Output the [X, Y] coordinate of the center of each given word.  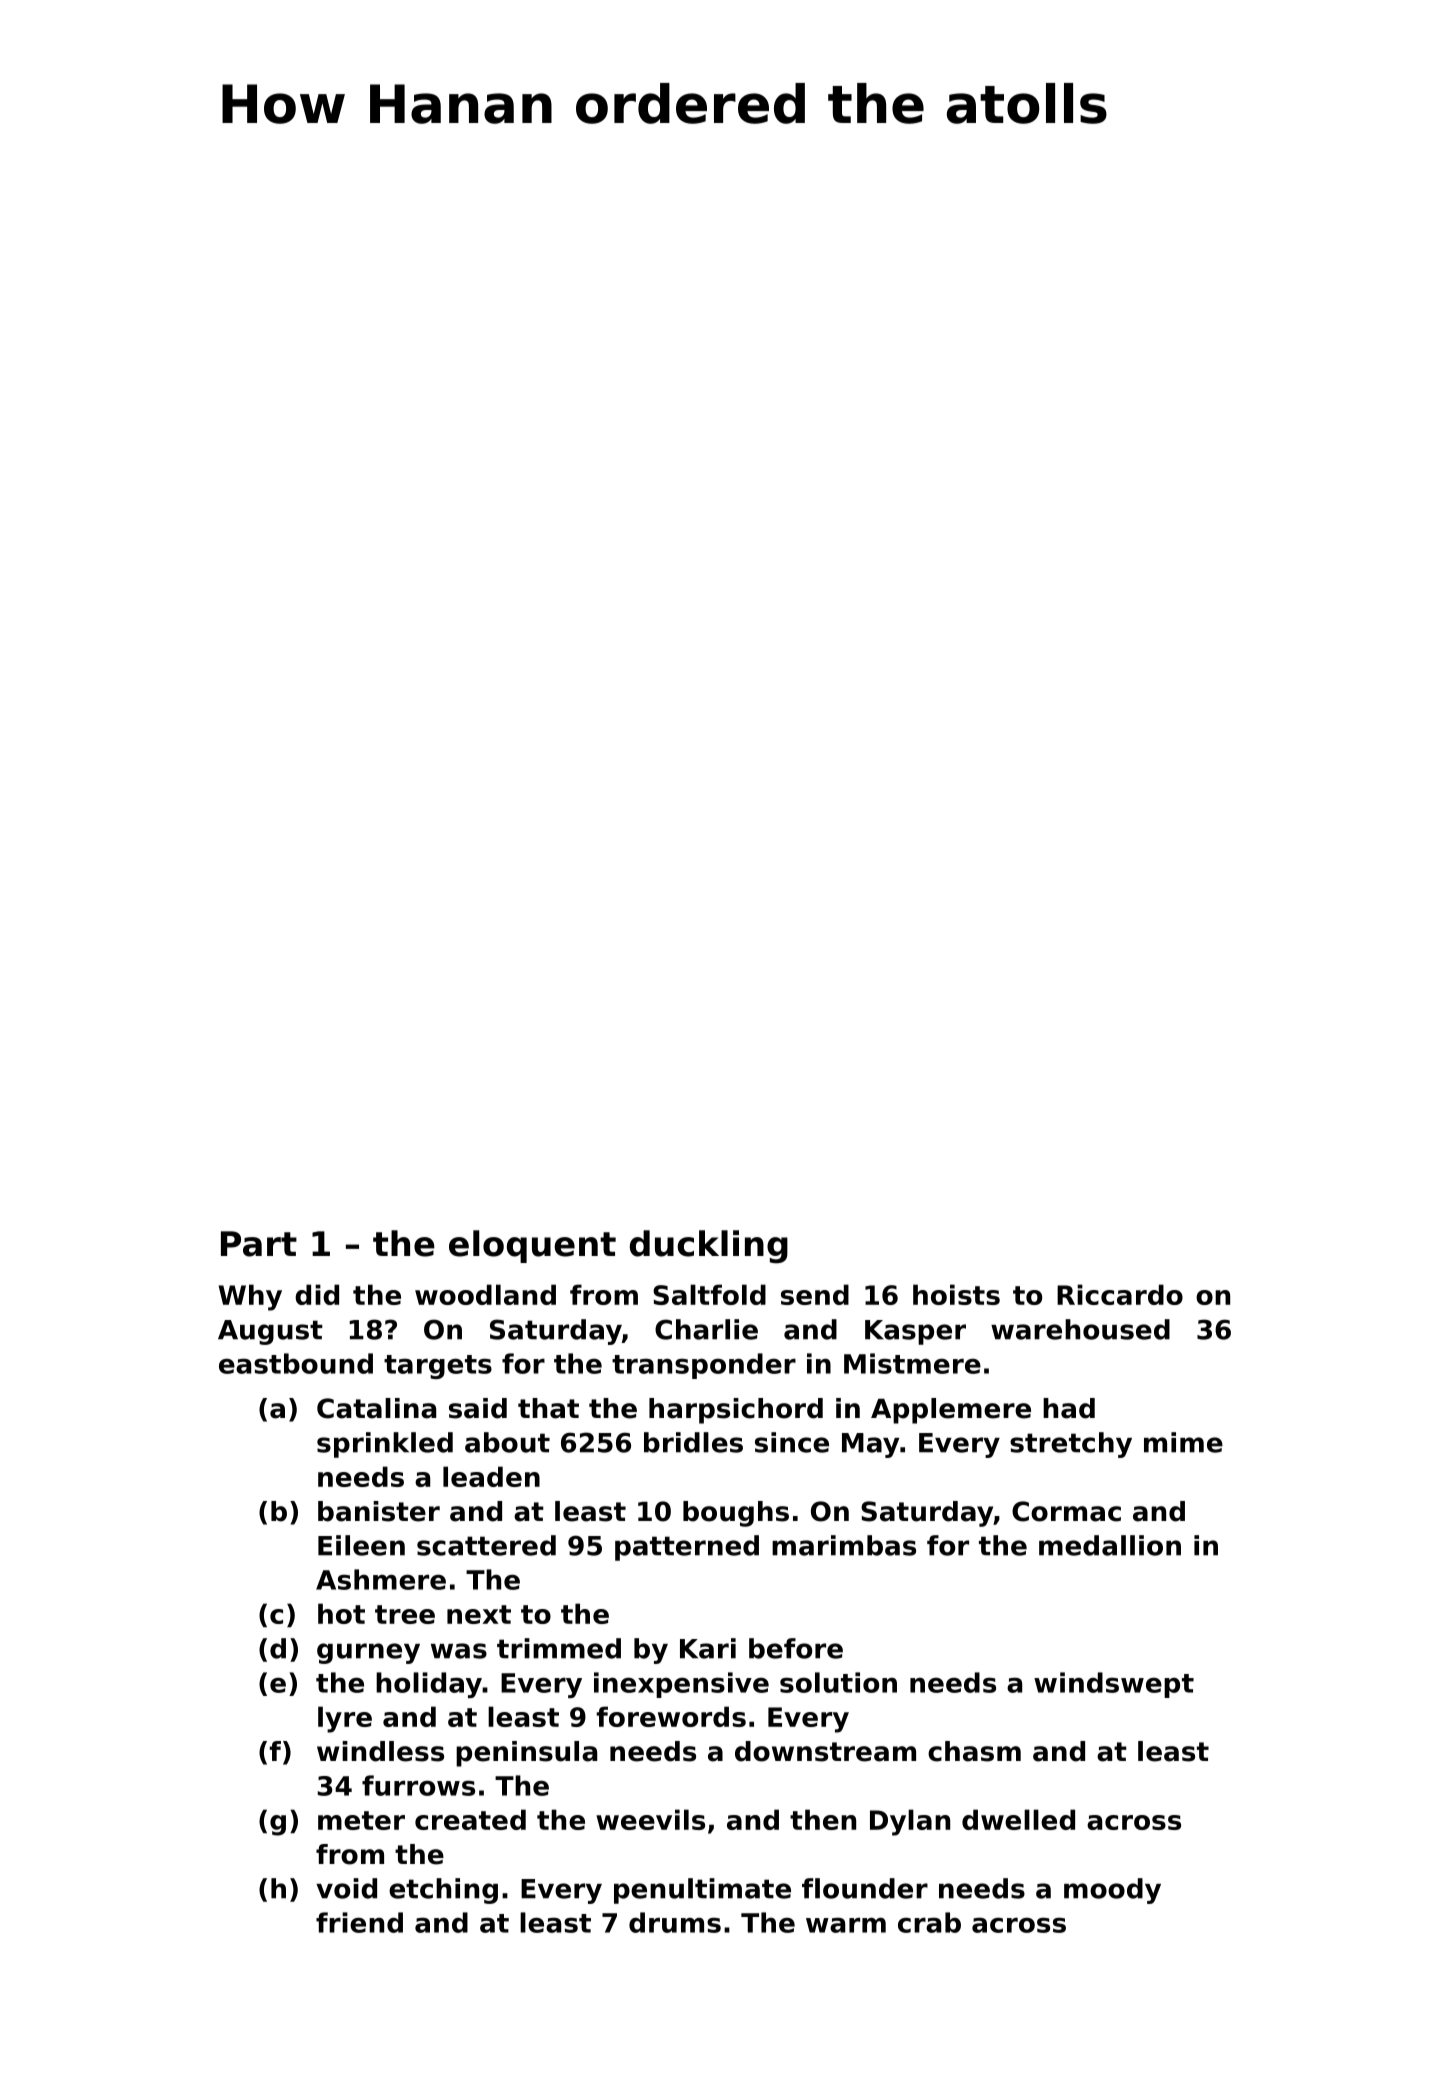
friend [359, 1922]
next [479, 1614]
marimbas [844, 1545]
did [317, 1294]
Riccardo [1120, 1294]
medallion [1110, 1545]
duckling [709, 1247]
